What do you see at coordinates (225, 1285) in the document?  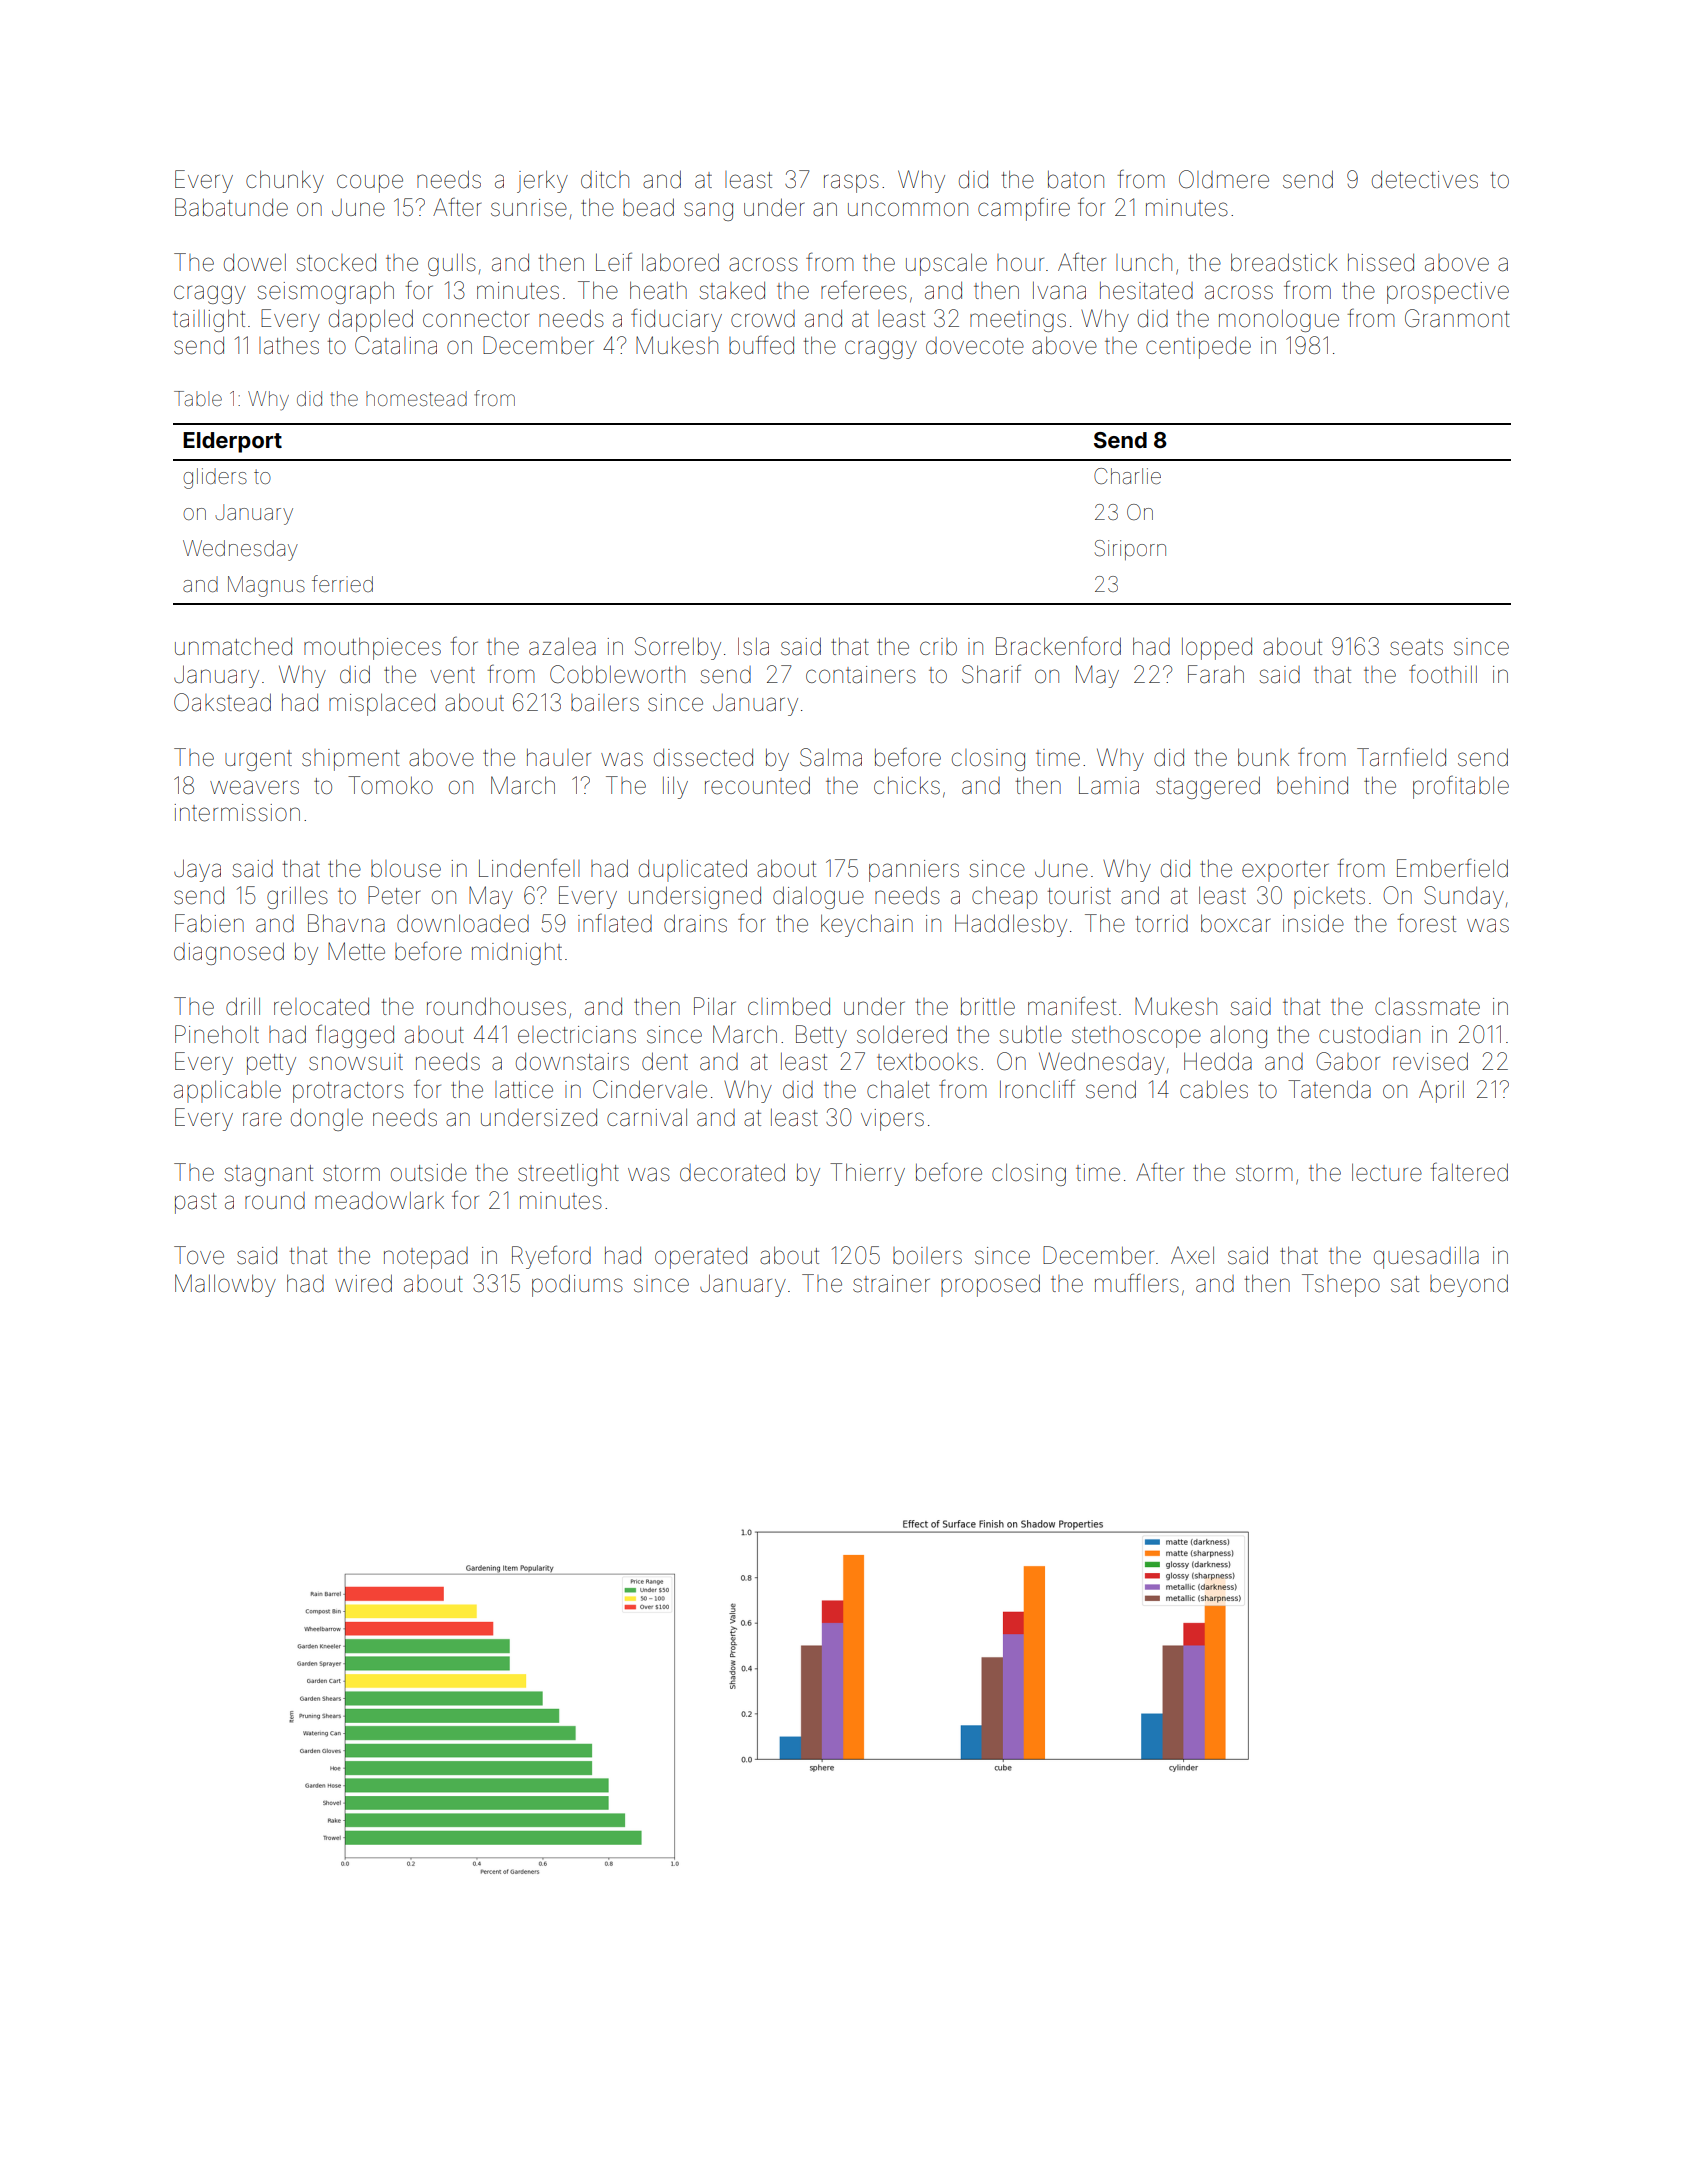 I see `Mallowby` at bounding box center [225, 1285].
